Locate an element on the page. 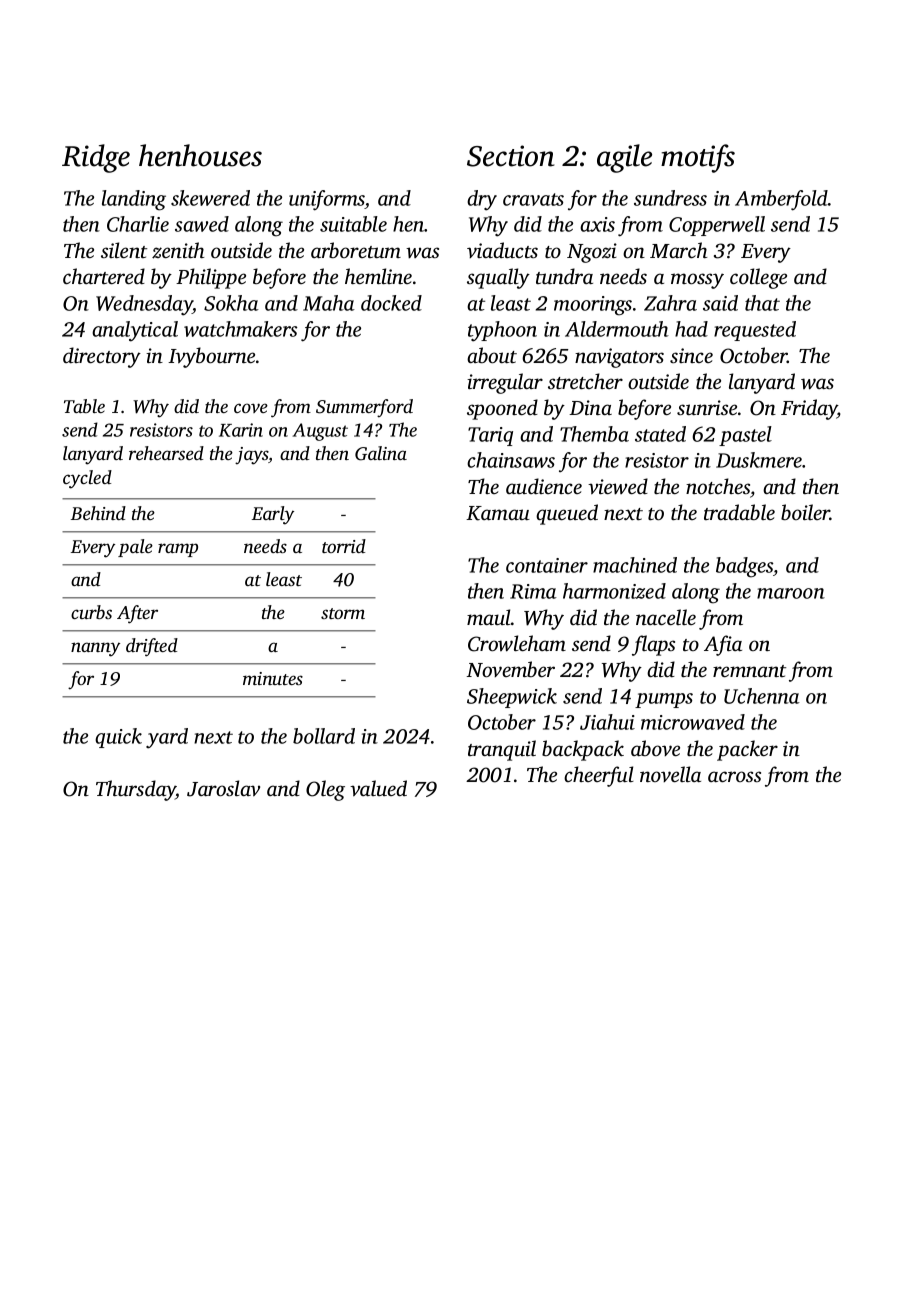 The height and width of the document is (1292, 909). Amberfold is located at coordinates (781, 200).
